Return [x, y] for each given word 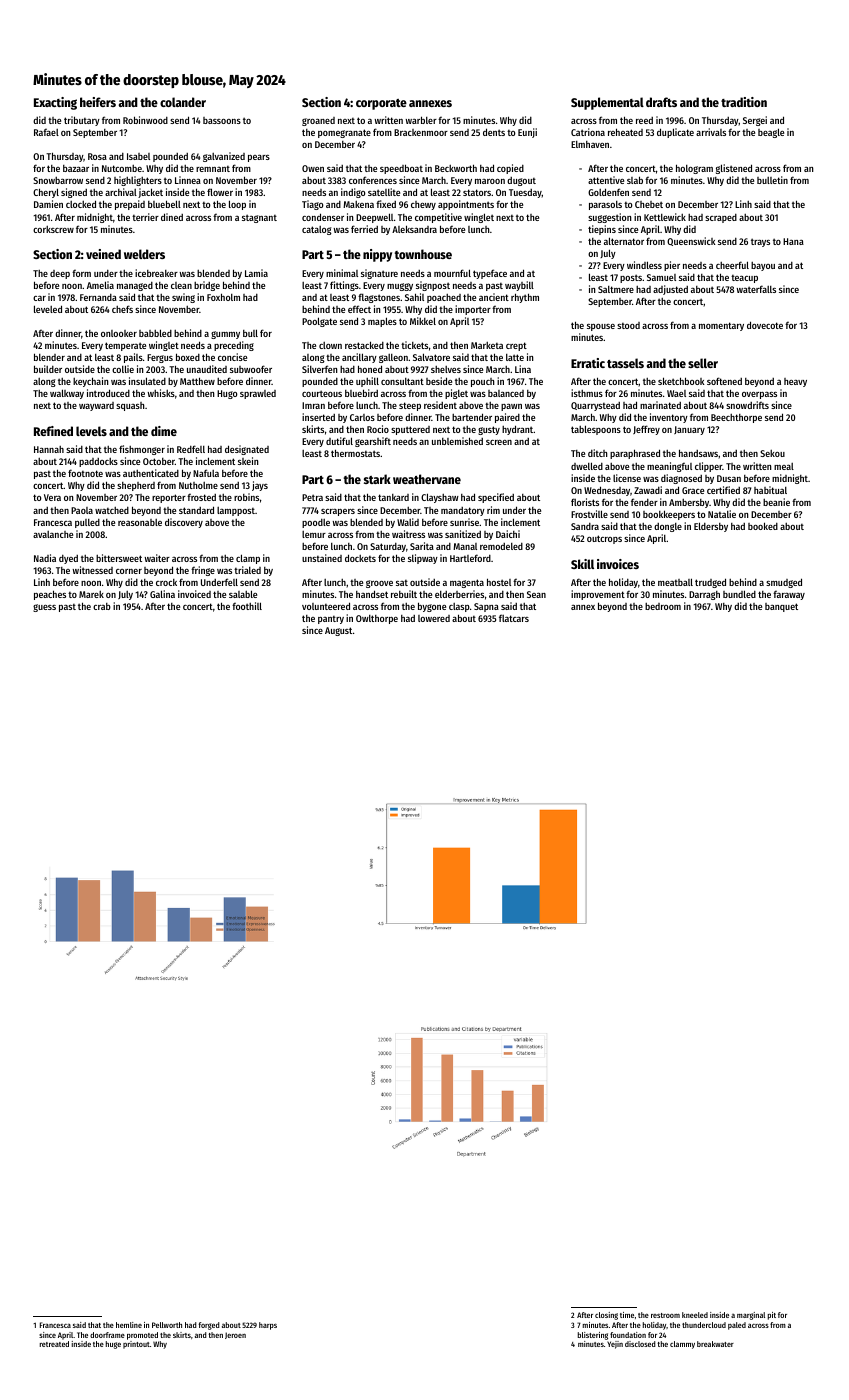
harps [268, 1326]
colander [183, 102]
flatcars [514, 618]
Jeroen [235, 1335]
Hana [793, 241]
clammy [682, 1345]
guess [44, 608]
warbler [421, 120]
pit [772, 1316]
